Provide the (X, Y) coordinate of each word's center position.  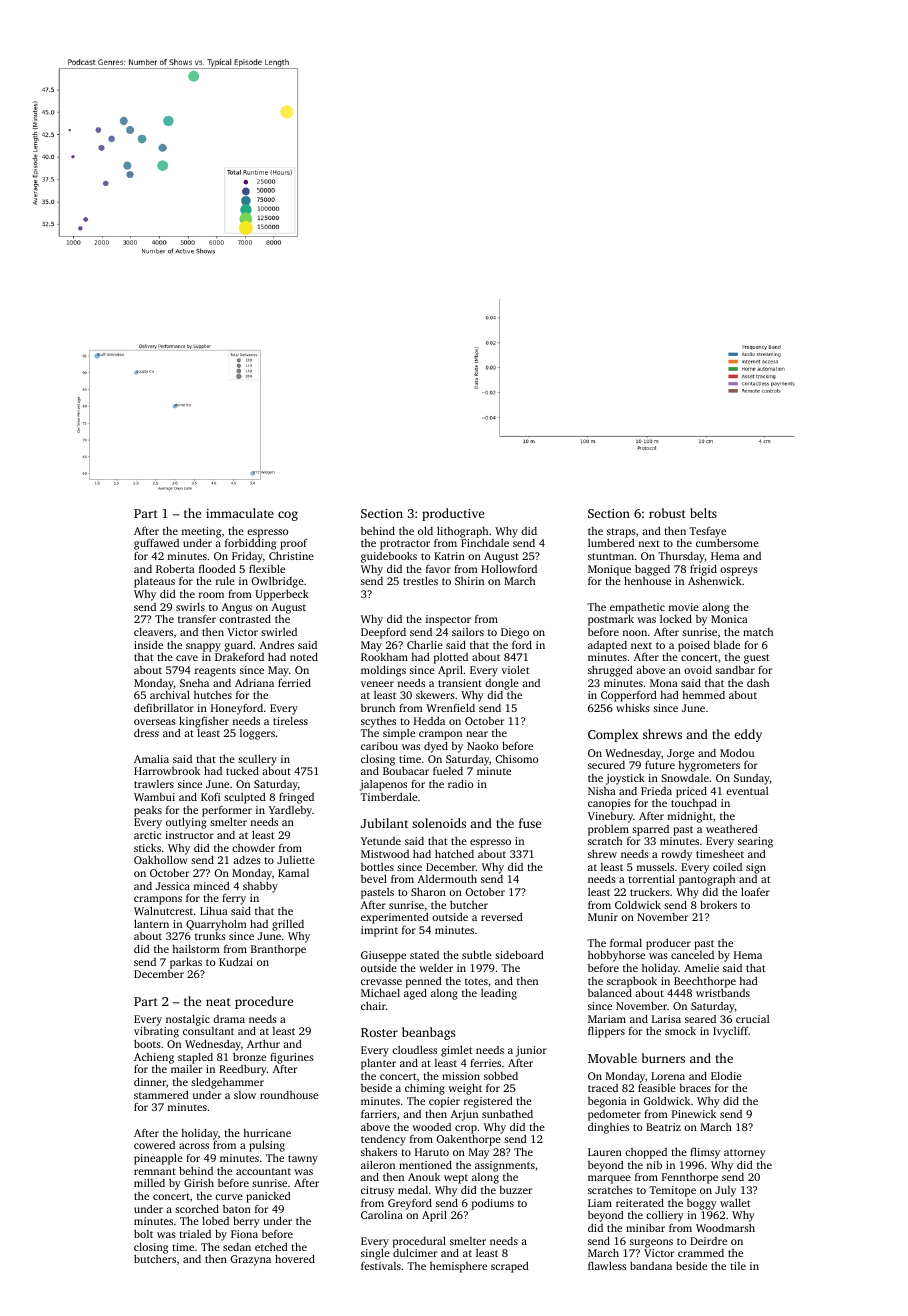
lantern (151, 923)
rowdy (676, 855)
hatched (454, 853)
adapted (607, 646)
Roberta (175, 568)
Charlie (425, 644)
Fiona (244, 1234)
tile (738, 1266)
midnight (690, 817)
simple (399, 734)
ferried (294, 682)
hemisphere (458, 1267)
